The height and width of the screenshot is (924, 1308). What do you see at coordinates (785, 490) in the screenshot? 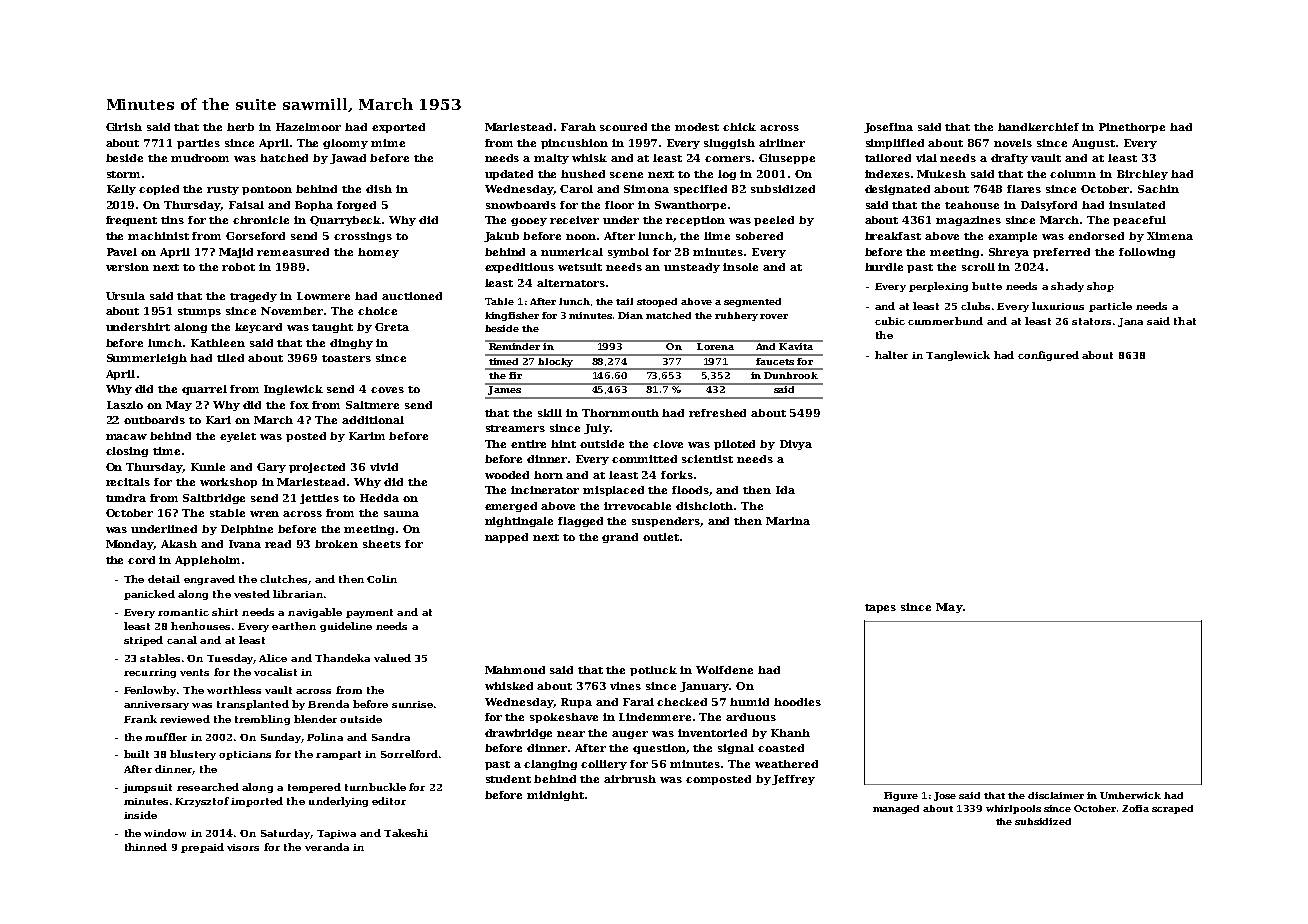
I see `Ida` at bounding box center [785, 490].
